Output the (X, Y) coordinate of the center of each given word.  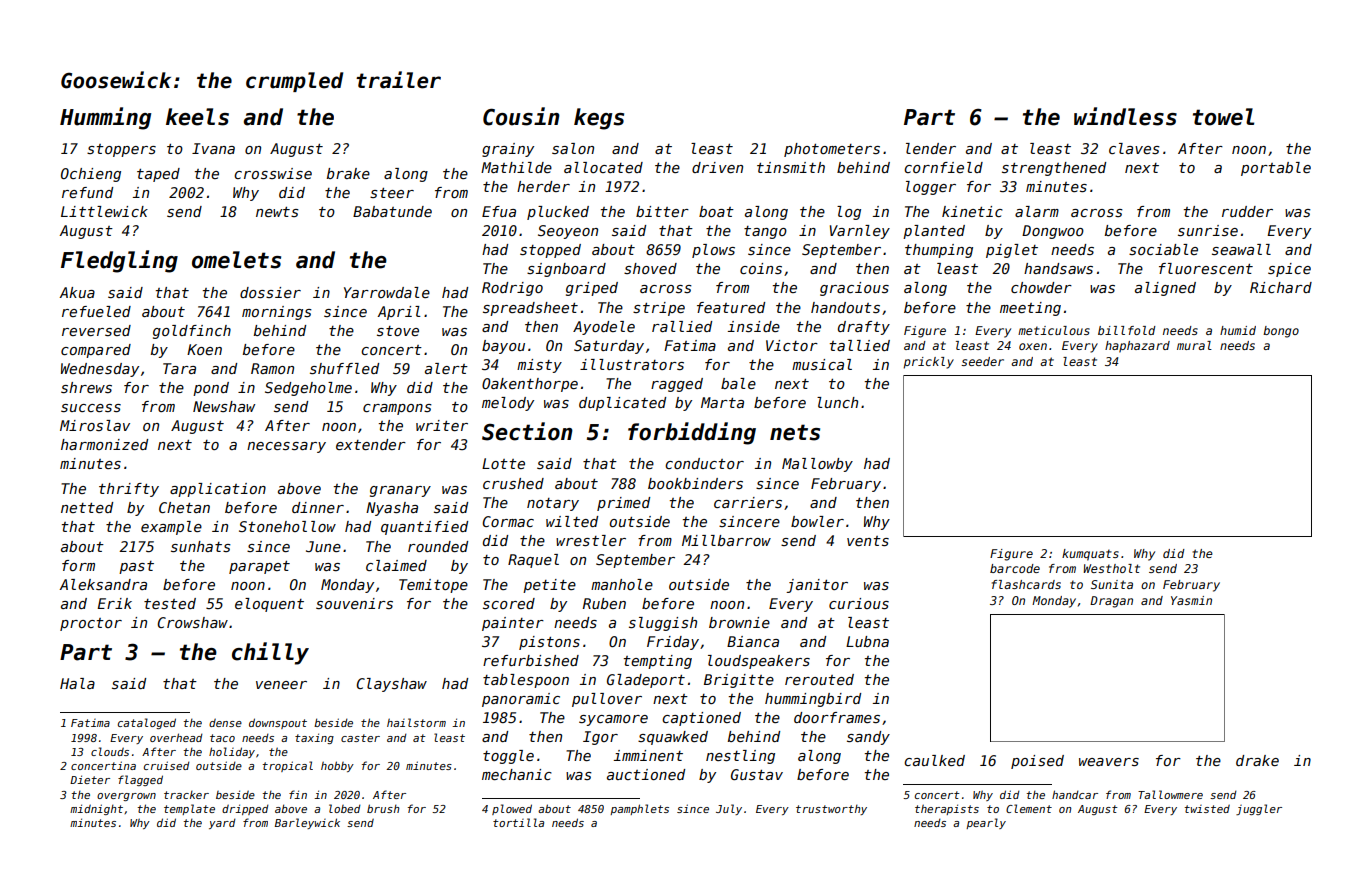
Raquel (533, 561)
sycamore (613, 720)
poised (1037, 762)
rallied (682, 326)
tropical (288, 766)
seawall (1241, 249)
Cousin (521, 116)
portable (1276, 169)
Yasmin (1191, 600)
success (91, 408)
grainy (508, 150)
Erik (114, 603)
